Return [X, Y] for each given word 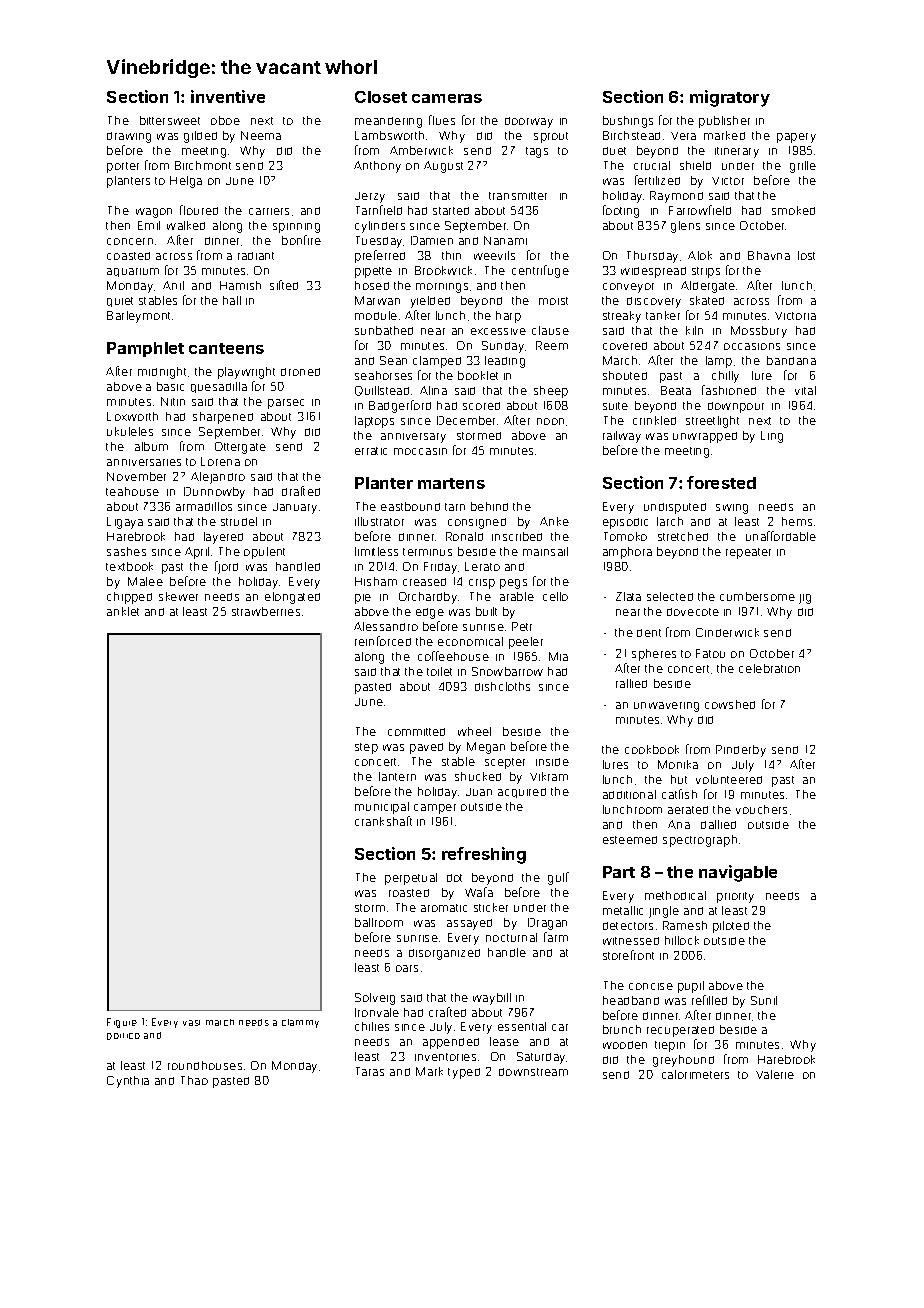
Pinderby [741, 751]
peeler [526, 643]
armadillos [204, 506]
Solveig [375, 999]
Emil [149, 225]
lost [806, 255]
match [220, 1022]
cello [555, 596]
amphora [627, 553]
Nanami [505, 240]
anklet [123, 611]
